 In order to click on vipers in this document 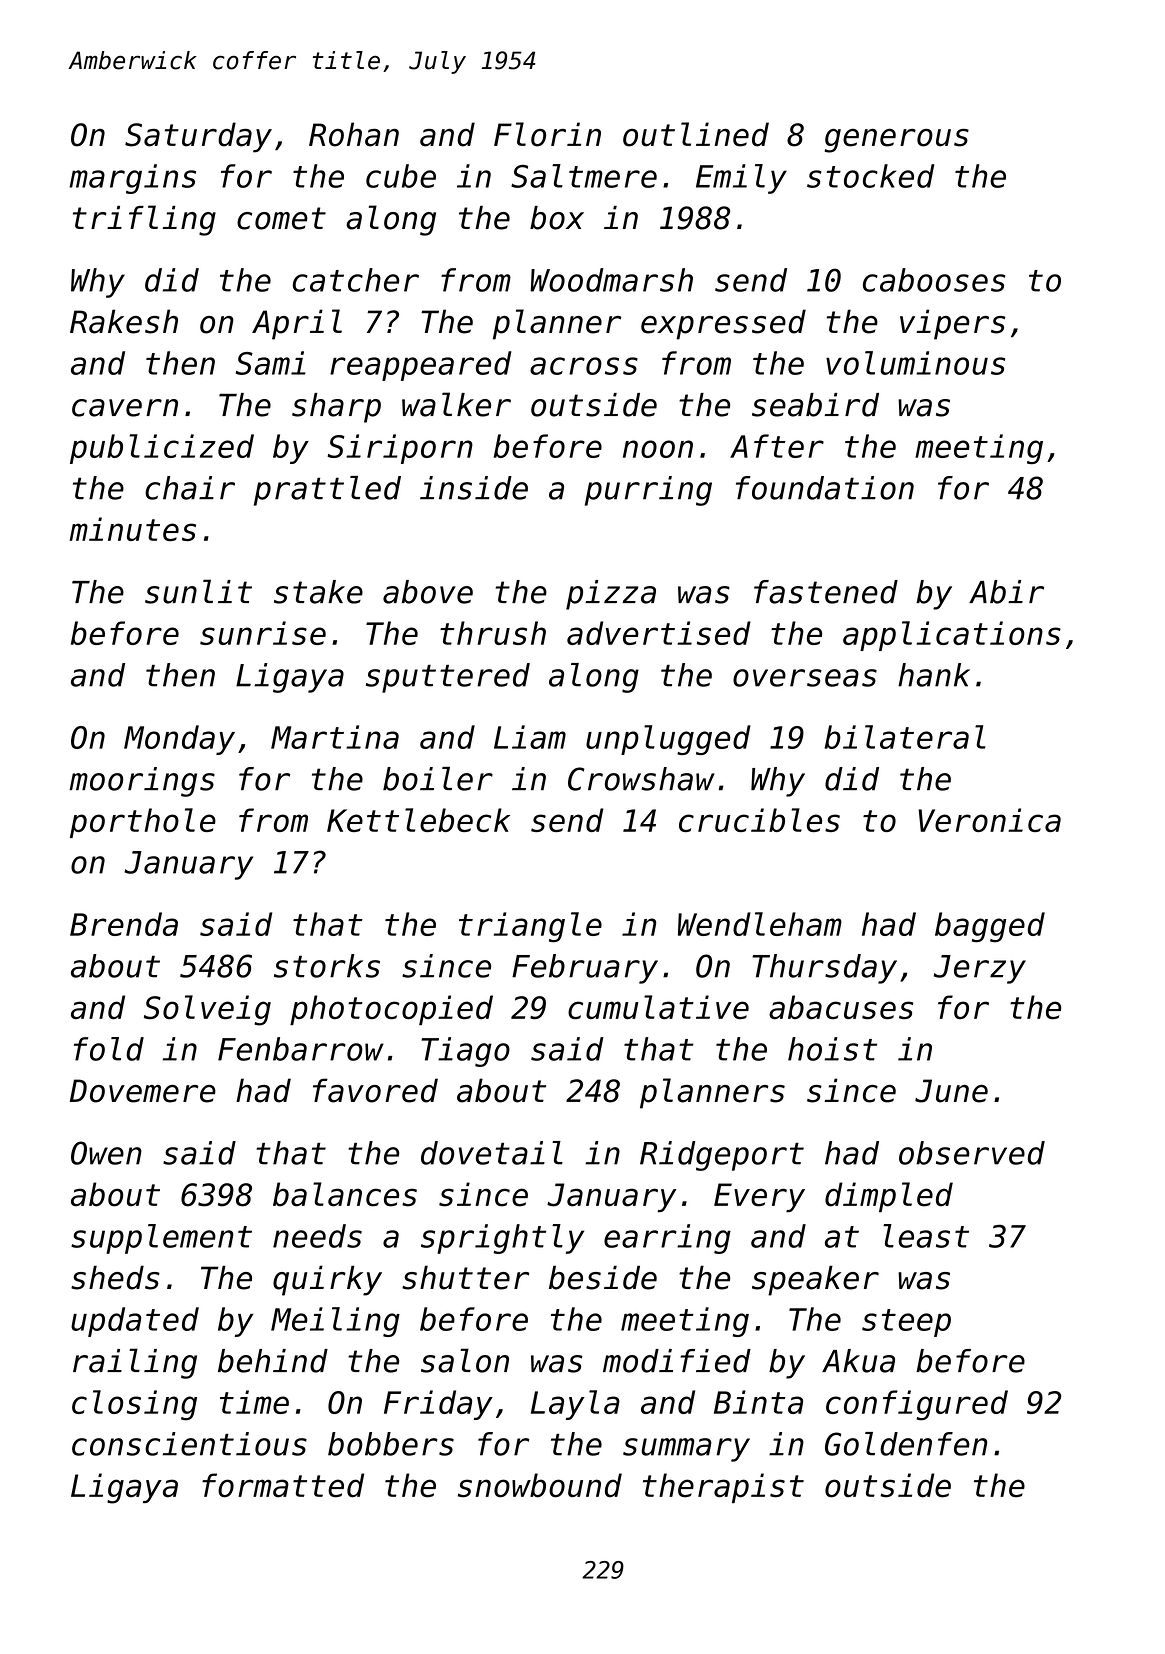, I will do `click(952, 324)`.
